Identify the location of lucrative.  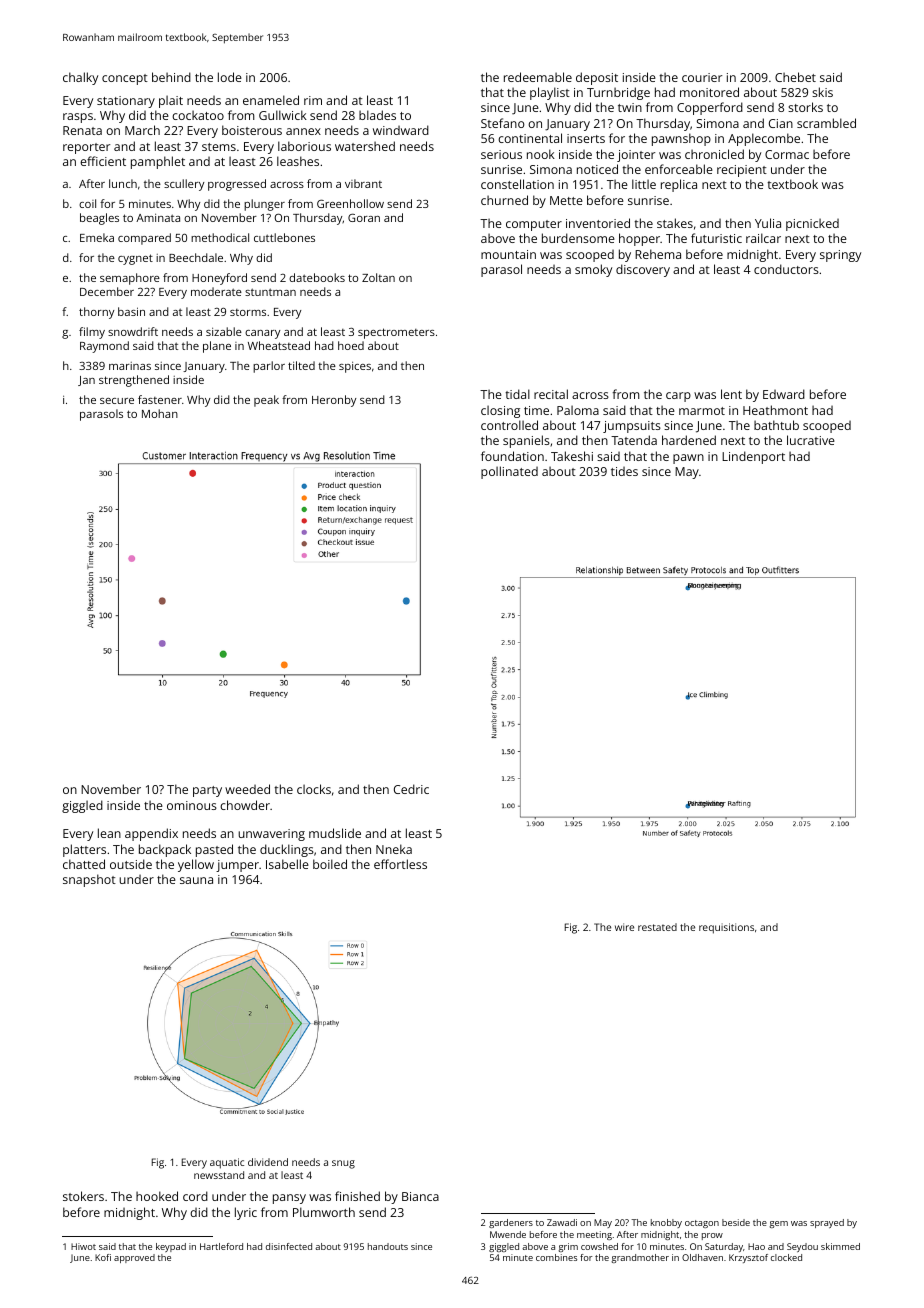
(811, 440).
